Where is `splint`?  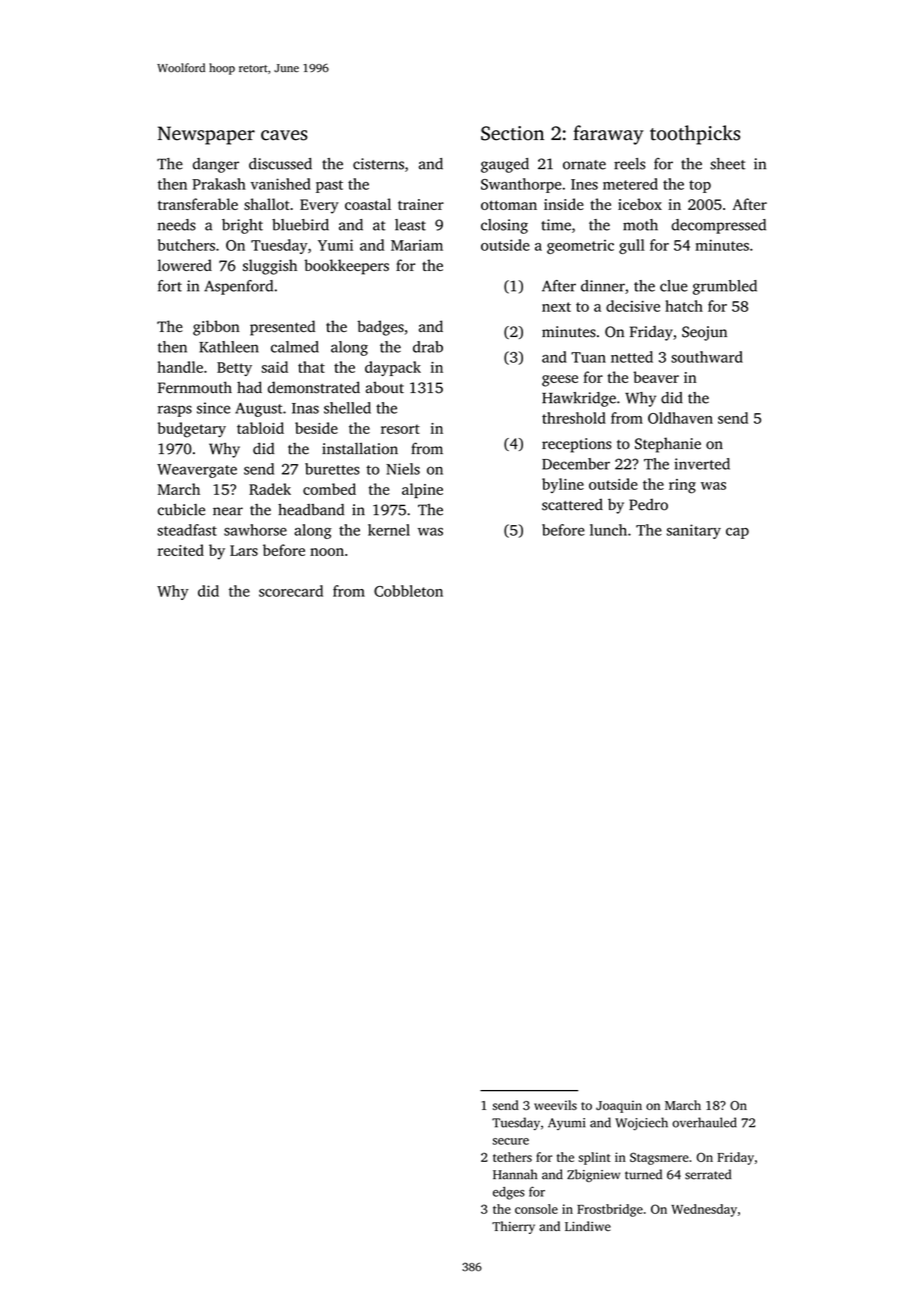
splint is located at coordinates (594, 1158).
